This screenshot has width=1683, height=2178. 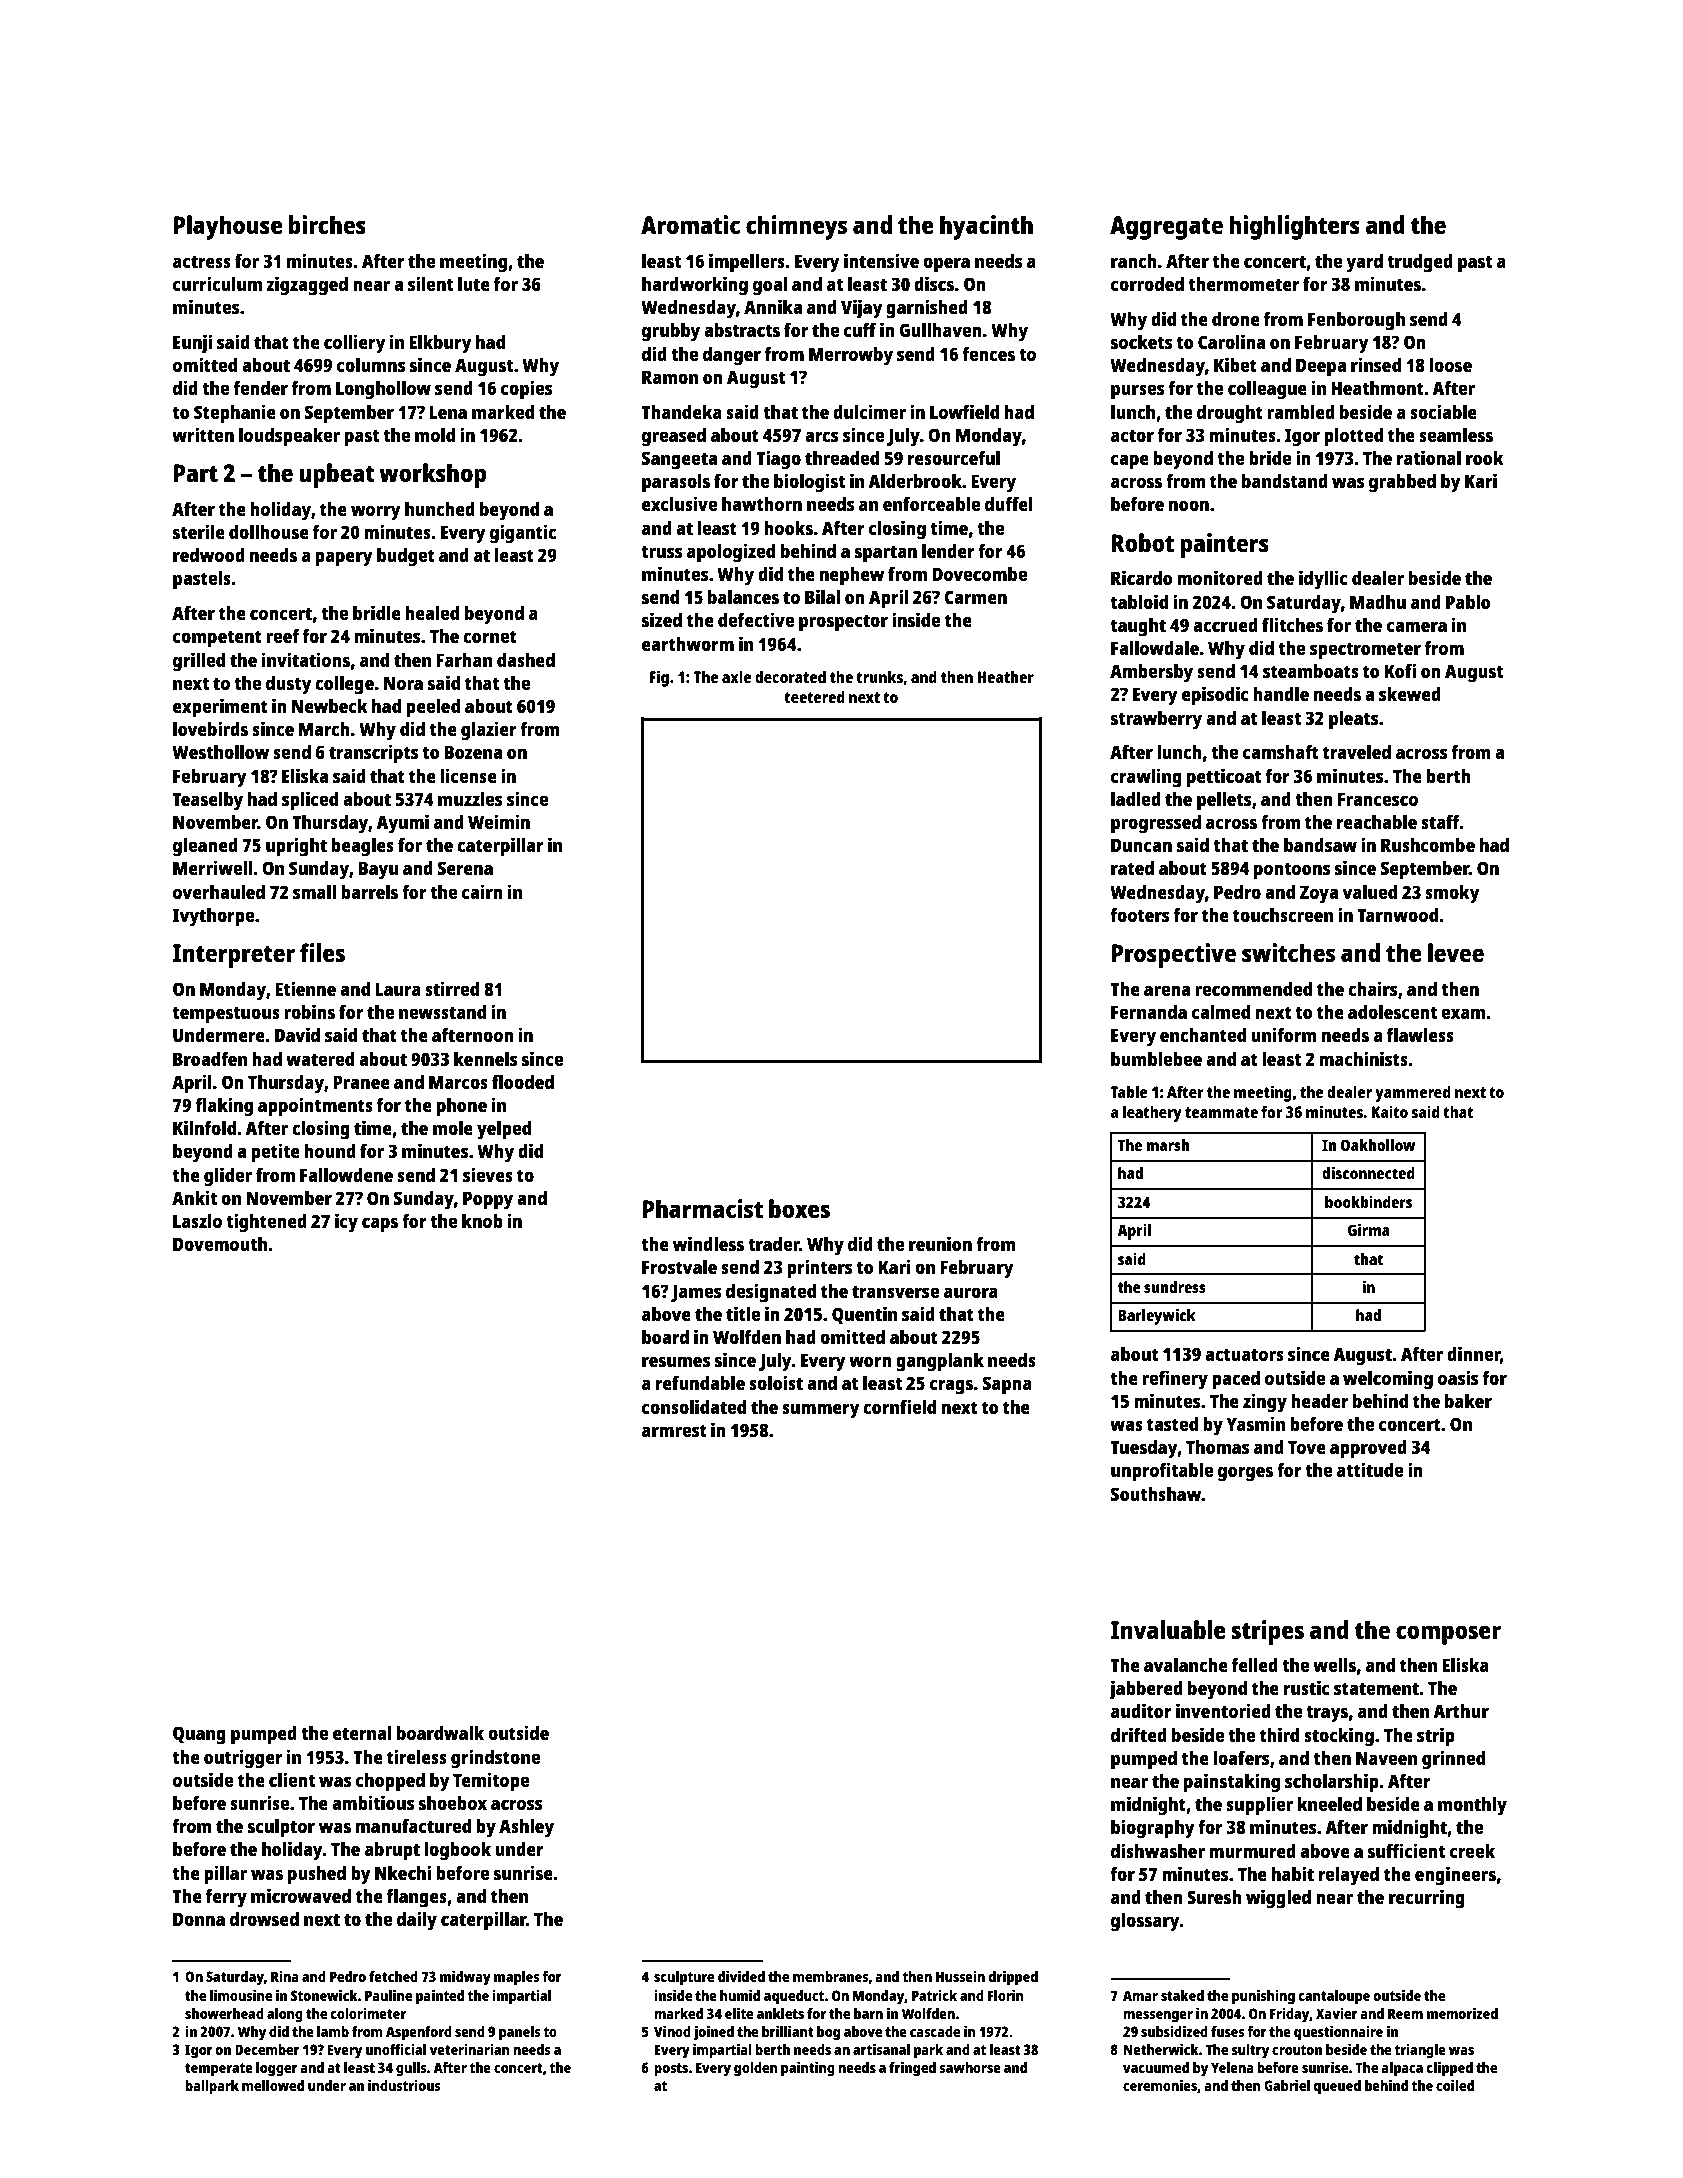 What do you see at coordinates (970, 2067) in the screenshot?
I see `sawhorse` at bounding box center [970, 2067].
